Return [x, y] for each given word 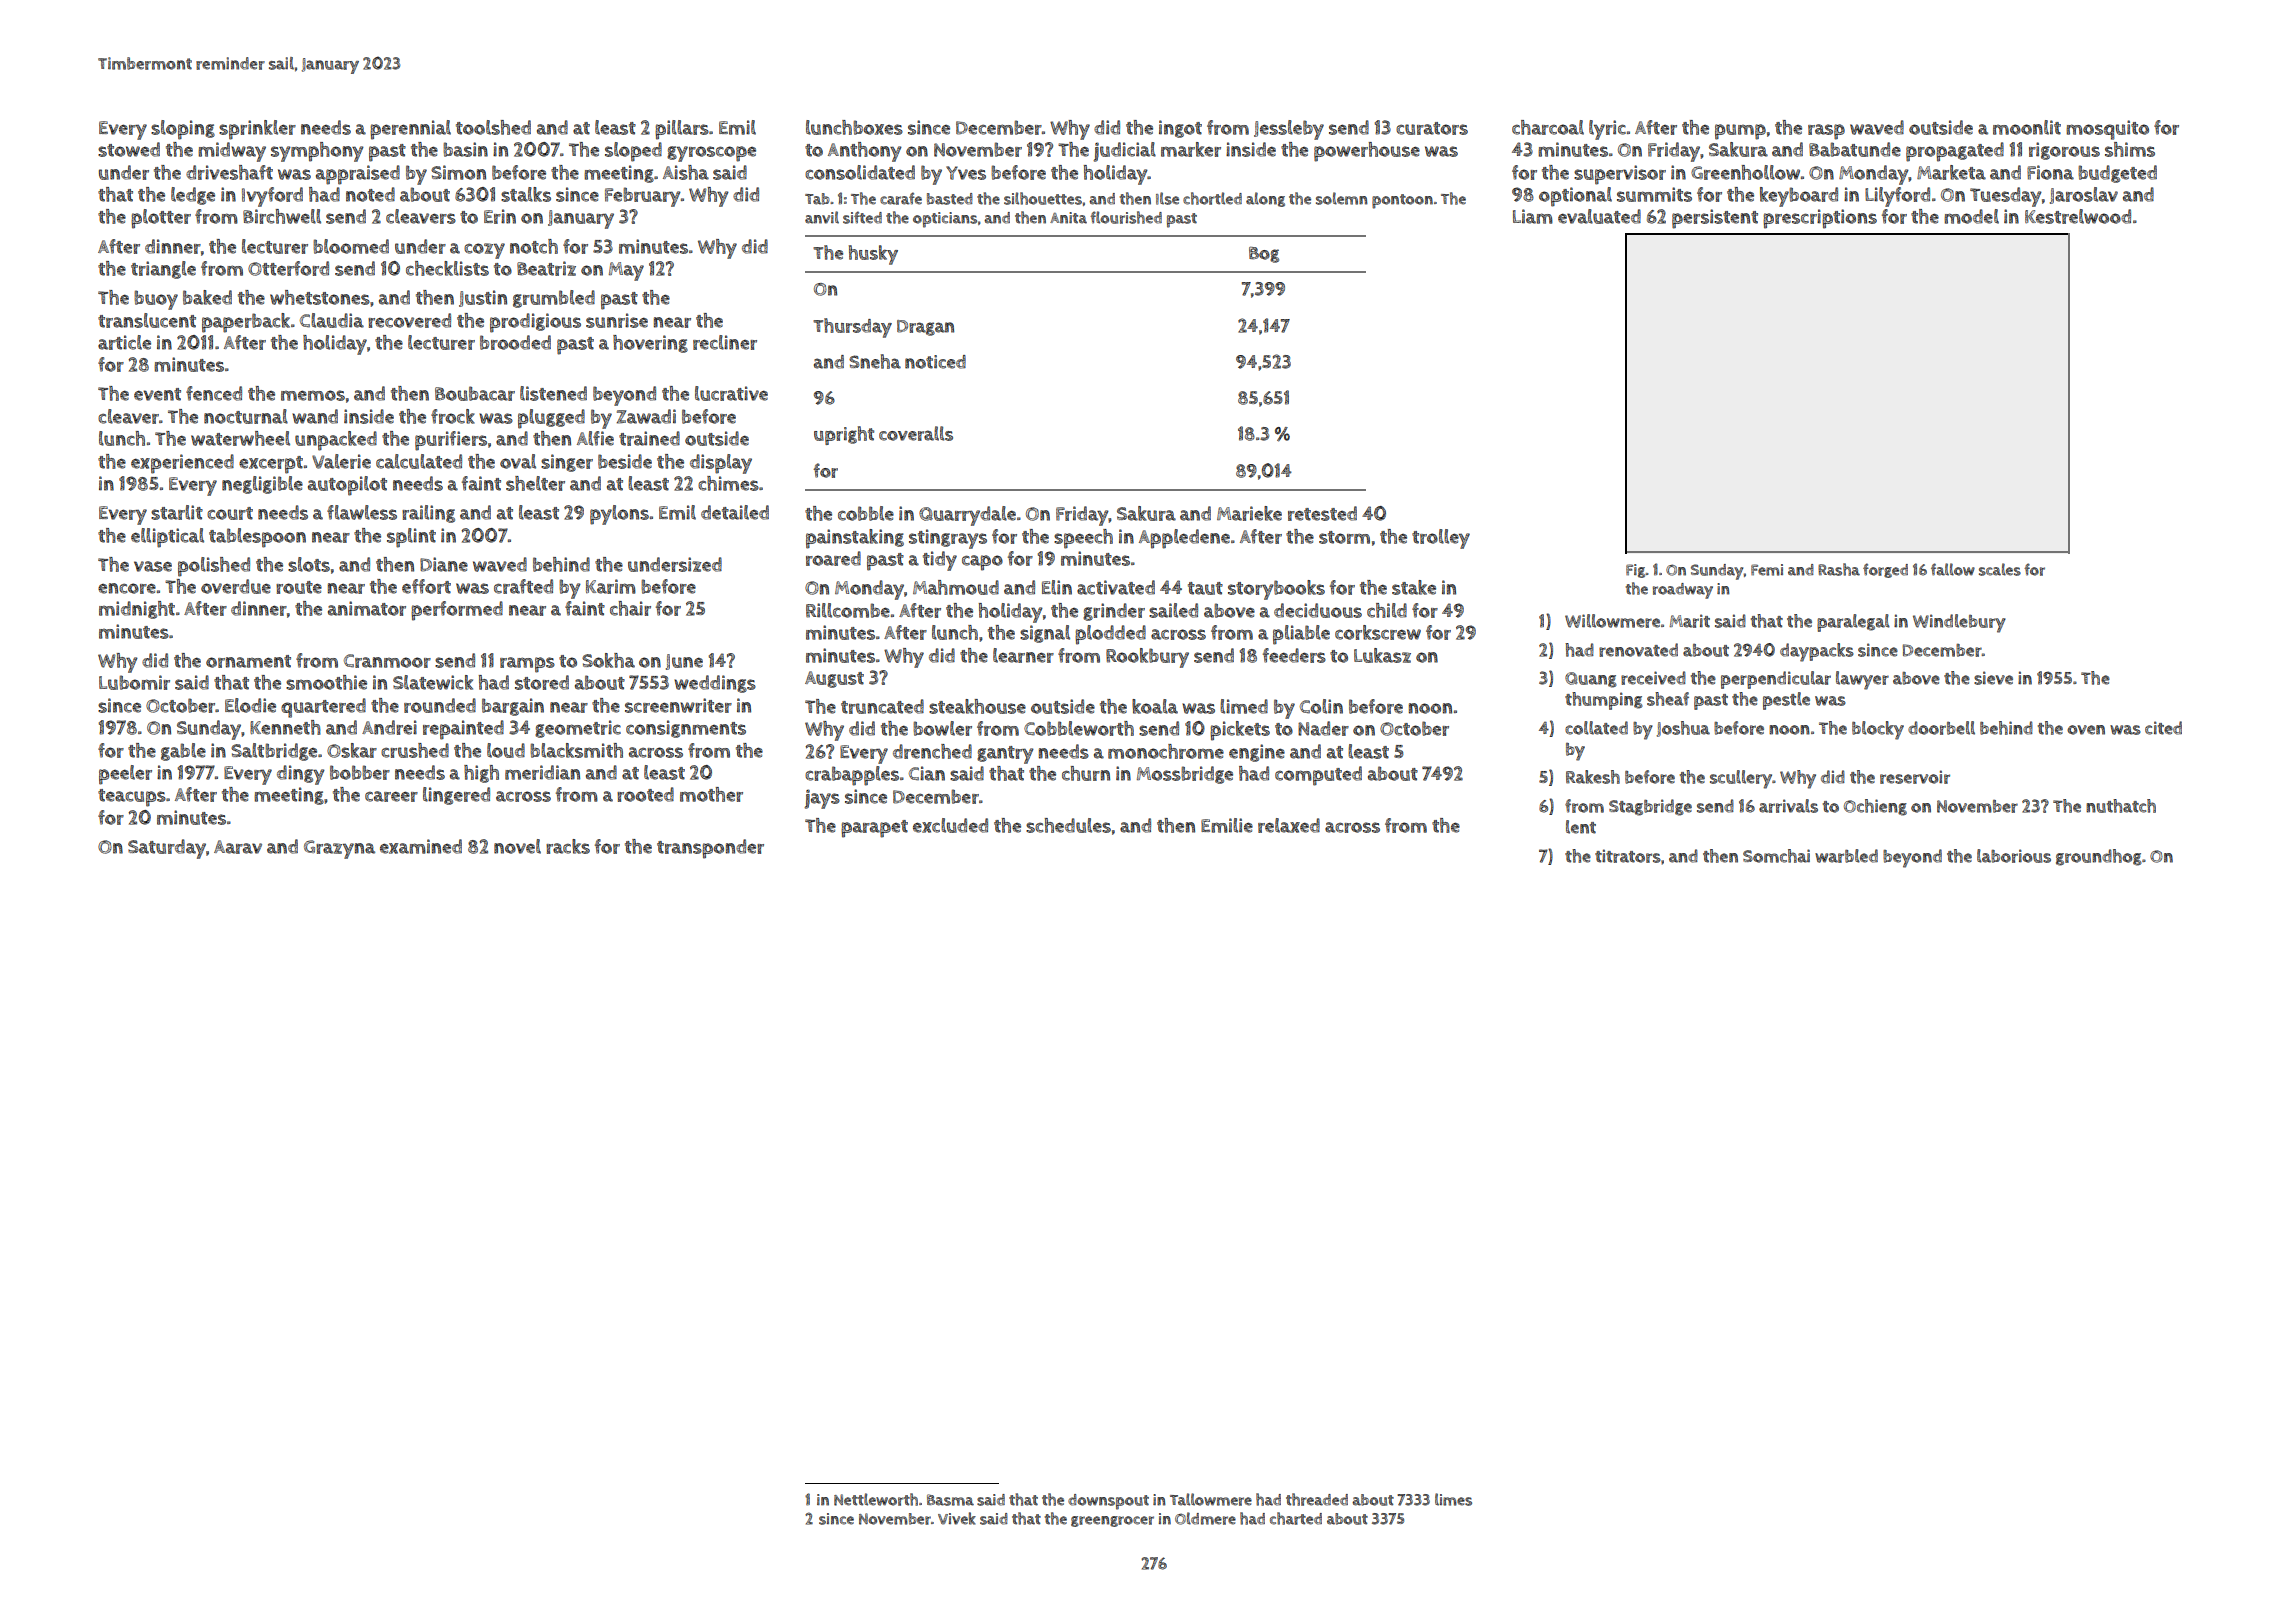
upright [844, 435]
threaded [1317, 1499]
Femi [1767, 570]
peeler [125, 775]
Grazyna [339, 849]
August [834, 679]
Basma [950, 1500]
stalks [526, 194]
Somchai [1776, 856]
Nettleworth [876, 1499]
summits [1654, 194]
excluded [950, 825]
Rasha [1839, 569]
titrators [1628, 856]
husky [873, 255]
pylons [619, 515]
